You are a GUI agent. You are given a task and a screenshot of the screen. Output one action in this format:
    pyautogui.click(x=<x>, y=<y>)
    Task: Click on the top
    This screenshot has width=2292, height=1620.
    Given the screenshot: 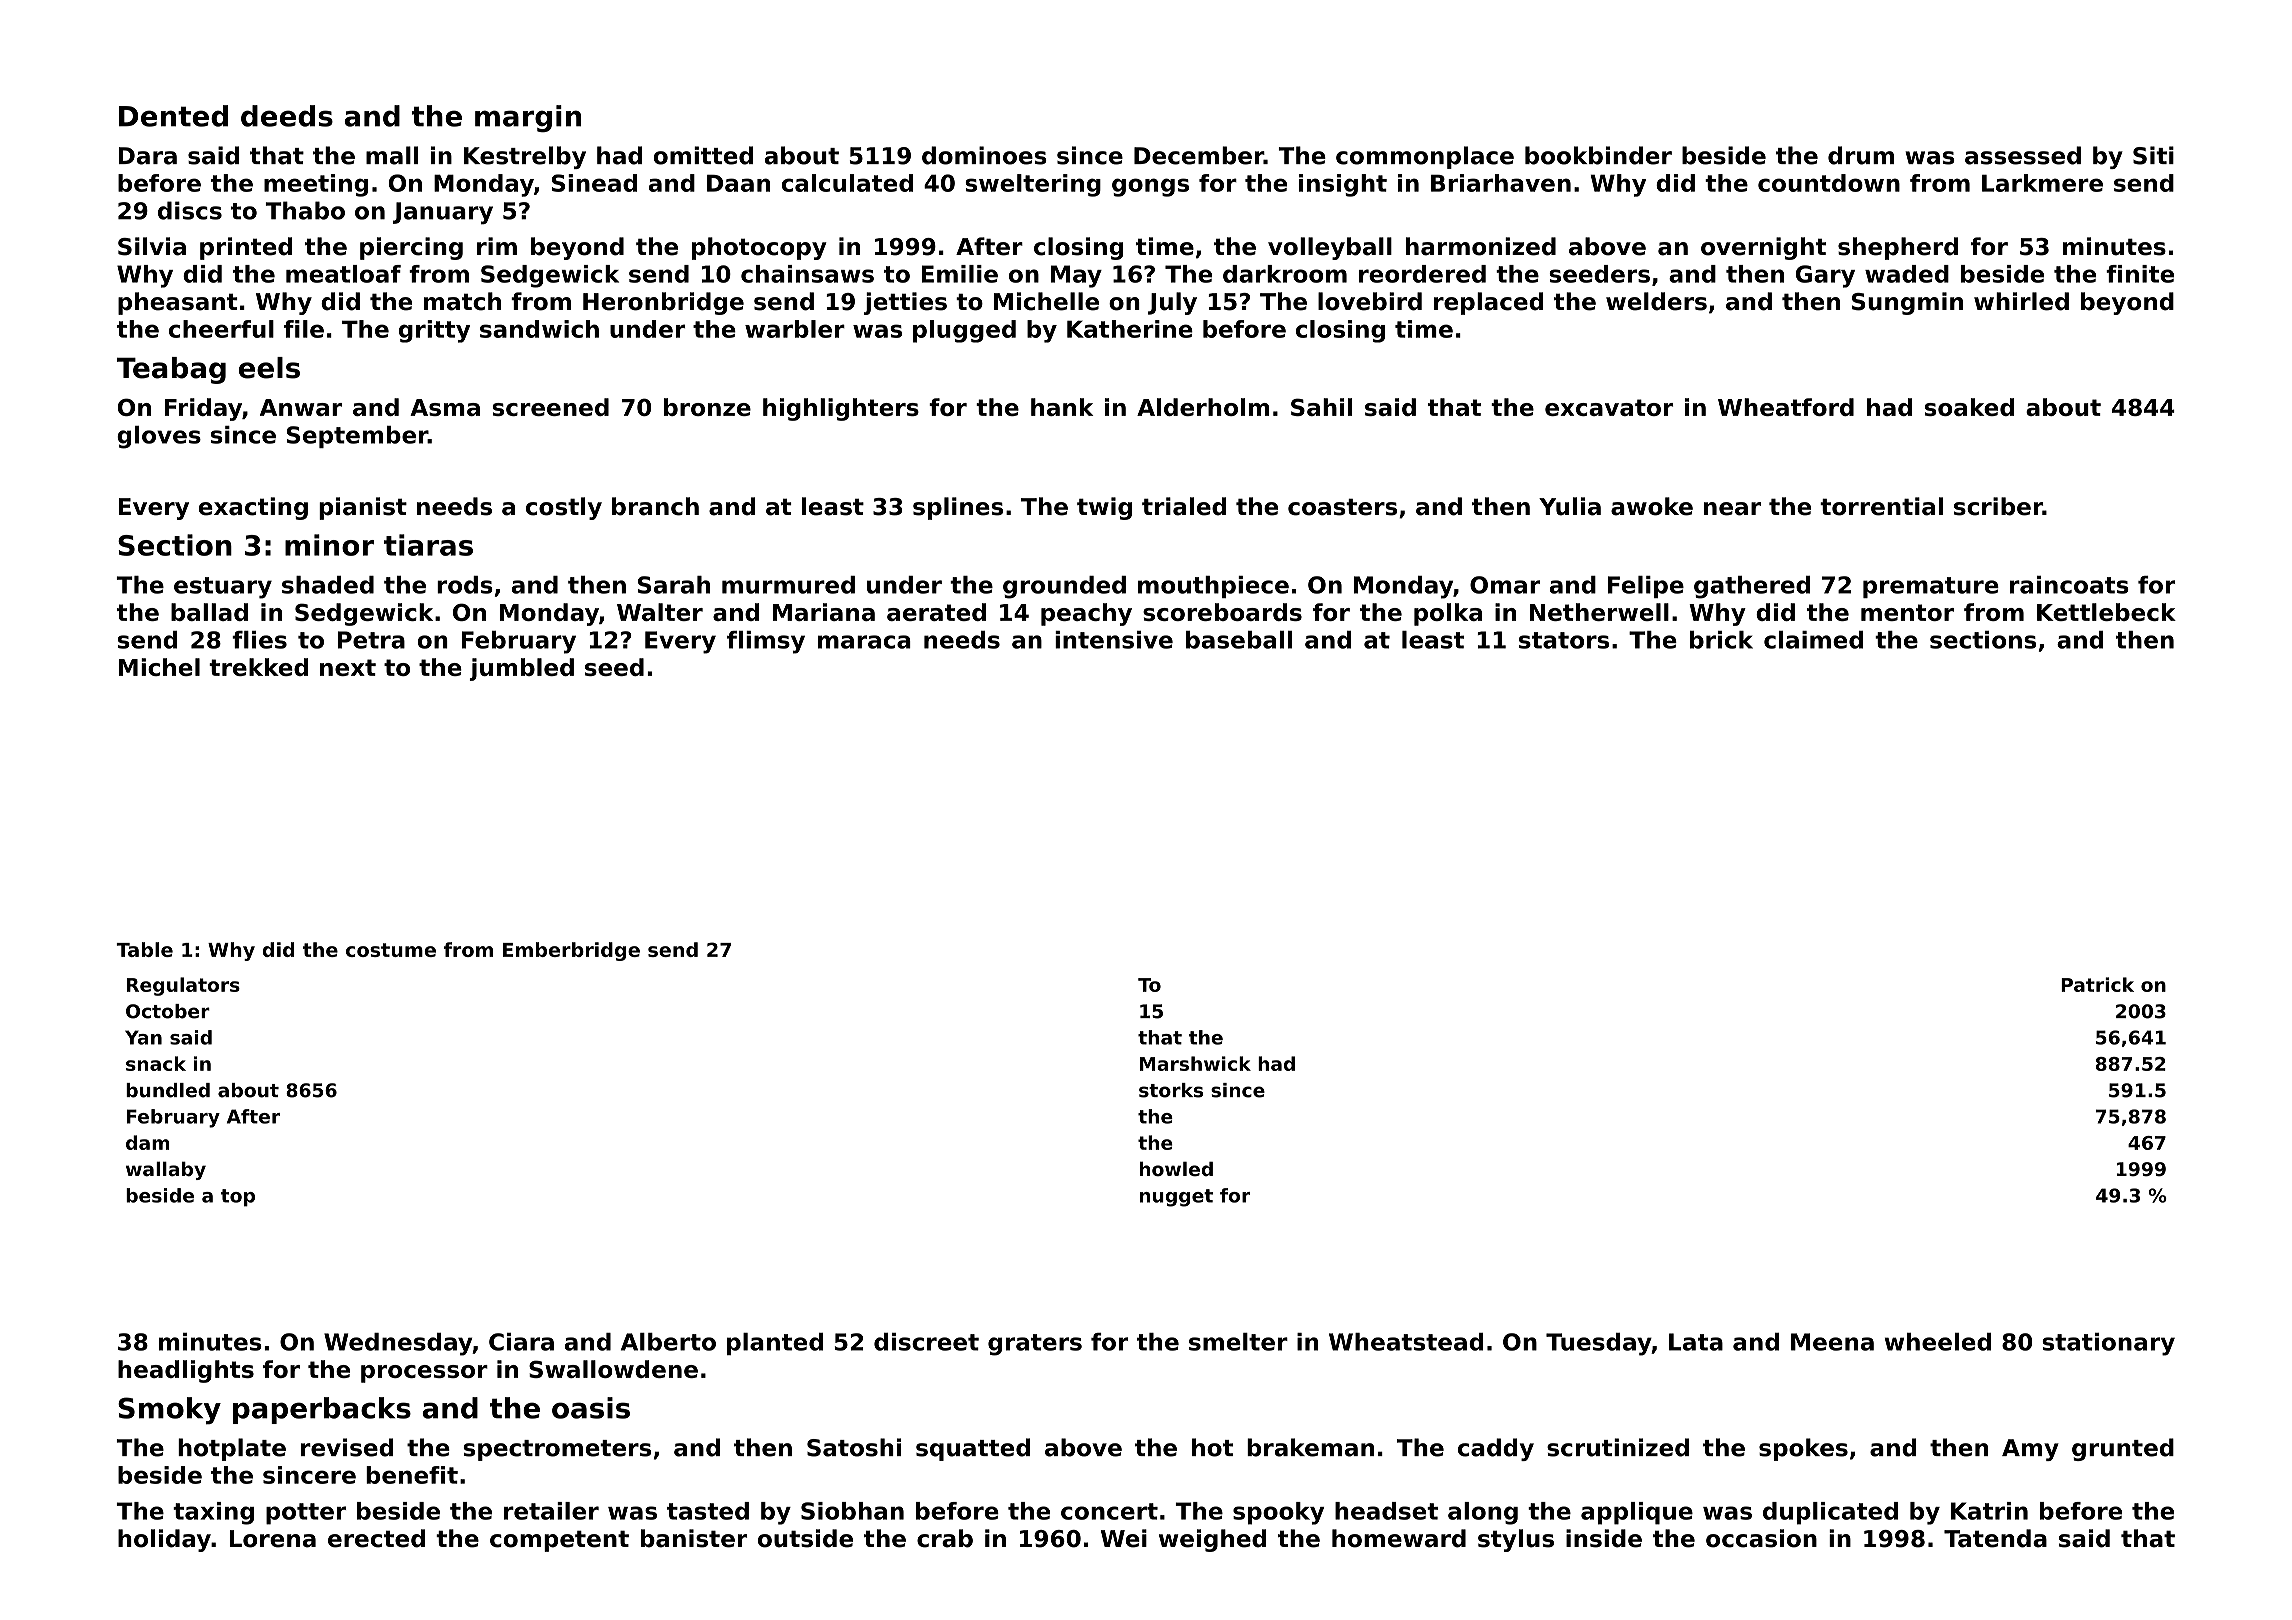 What is the action you would take?
    pyautogui.click(x=238, y=1198)
